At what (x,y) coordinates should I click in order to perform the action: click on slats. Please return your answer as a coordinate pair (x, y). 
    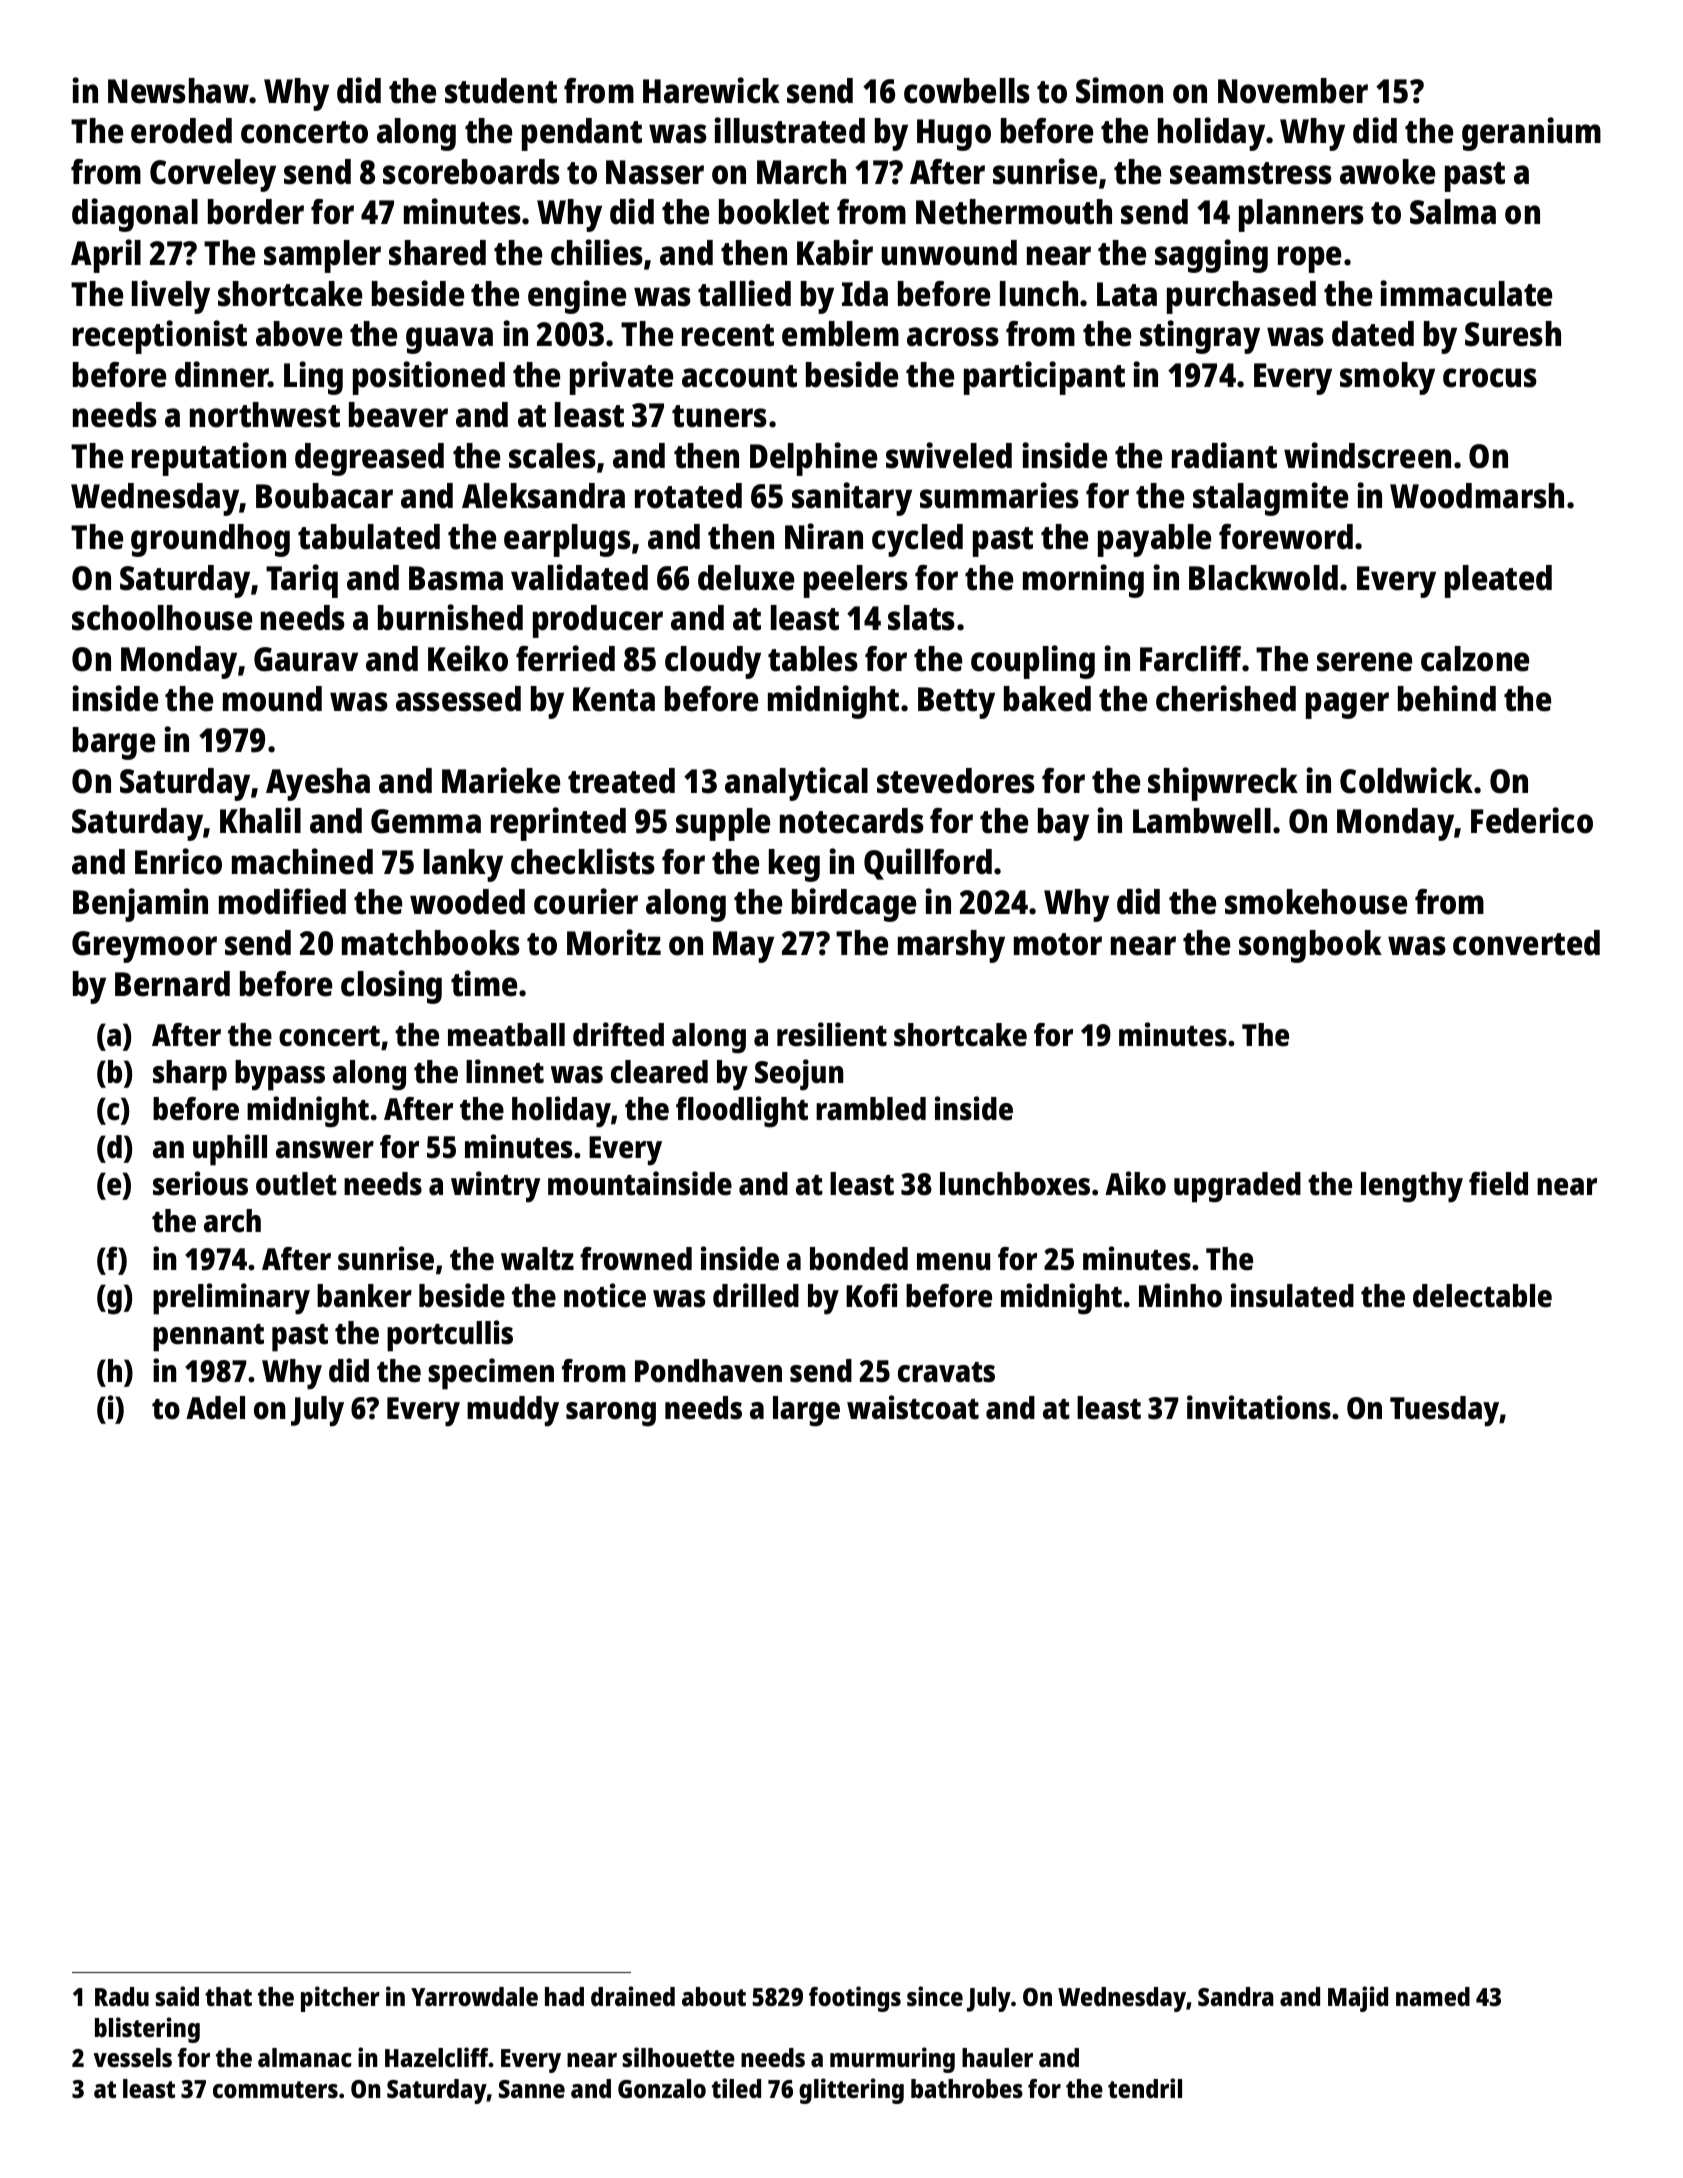
    Looking at the image, I should click on (921, 618).
